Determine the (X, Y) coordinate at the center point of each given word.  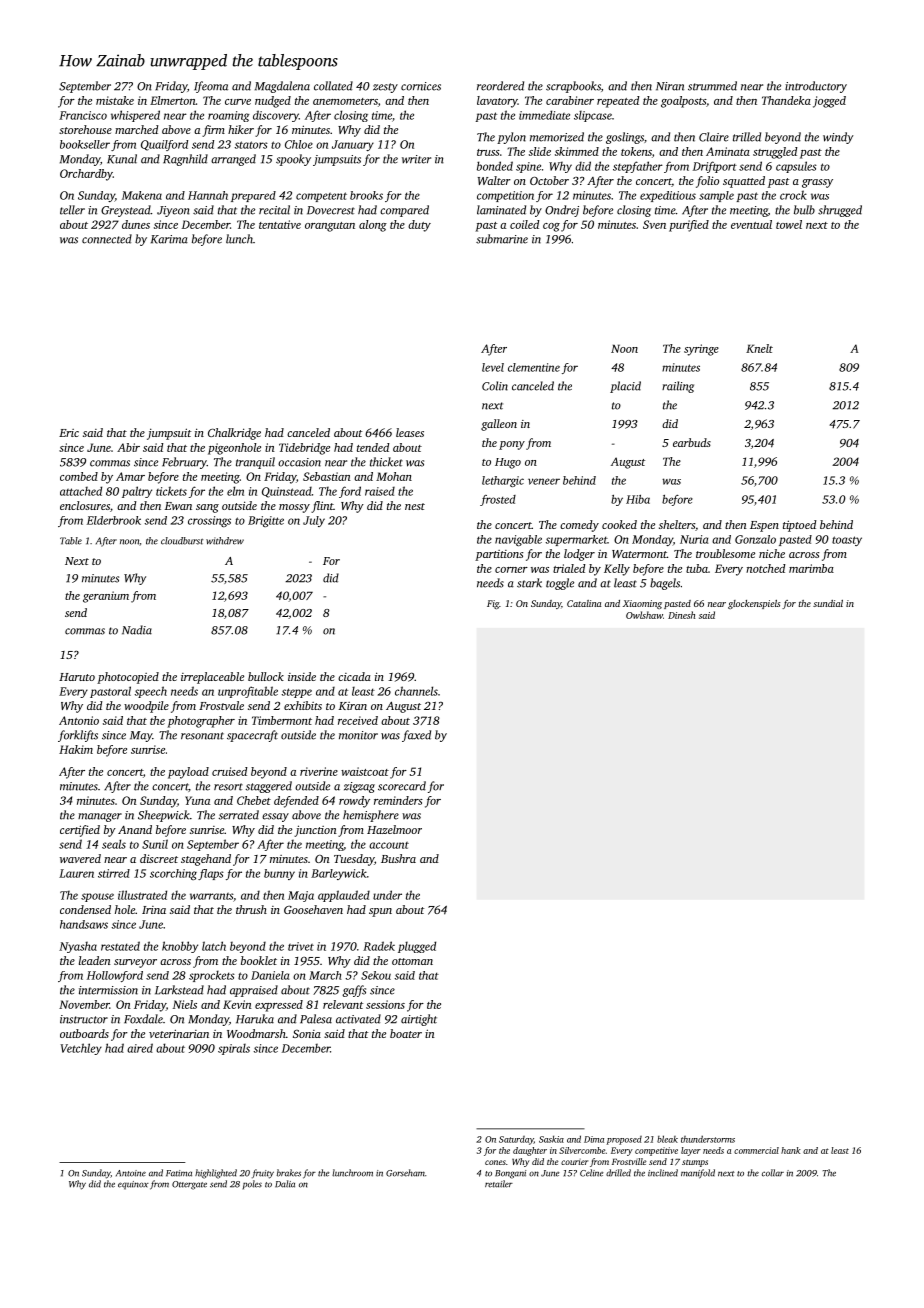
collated (333, 86)
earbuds (692, 442)
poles (252, 1185)
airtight (419, 1020)
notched (766, 568)
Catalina (584, 603)
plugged (417, 947)
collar (773, 1173)
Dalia (285, 1184)
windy (838, 138)
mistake (115, 100)
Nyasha (78, 947)
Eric (69, 433)
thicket (386, 462)
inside (302, 676)
